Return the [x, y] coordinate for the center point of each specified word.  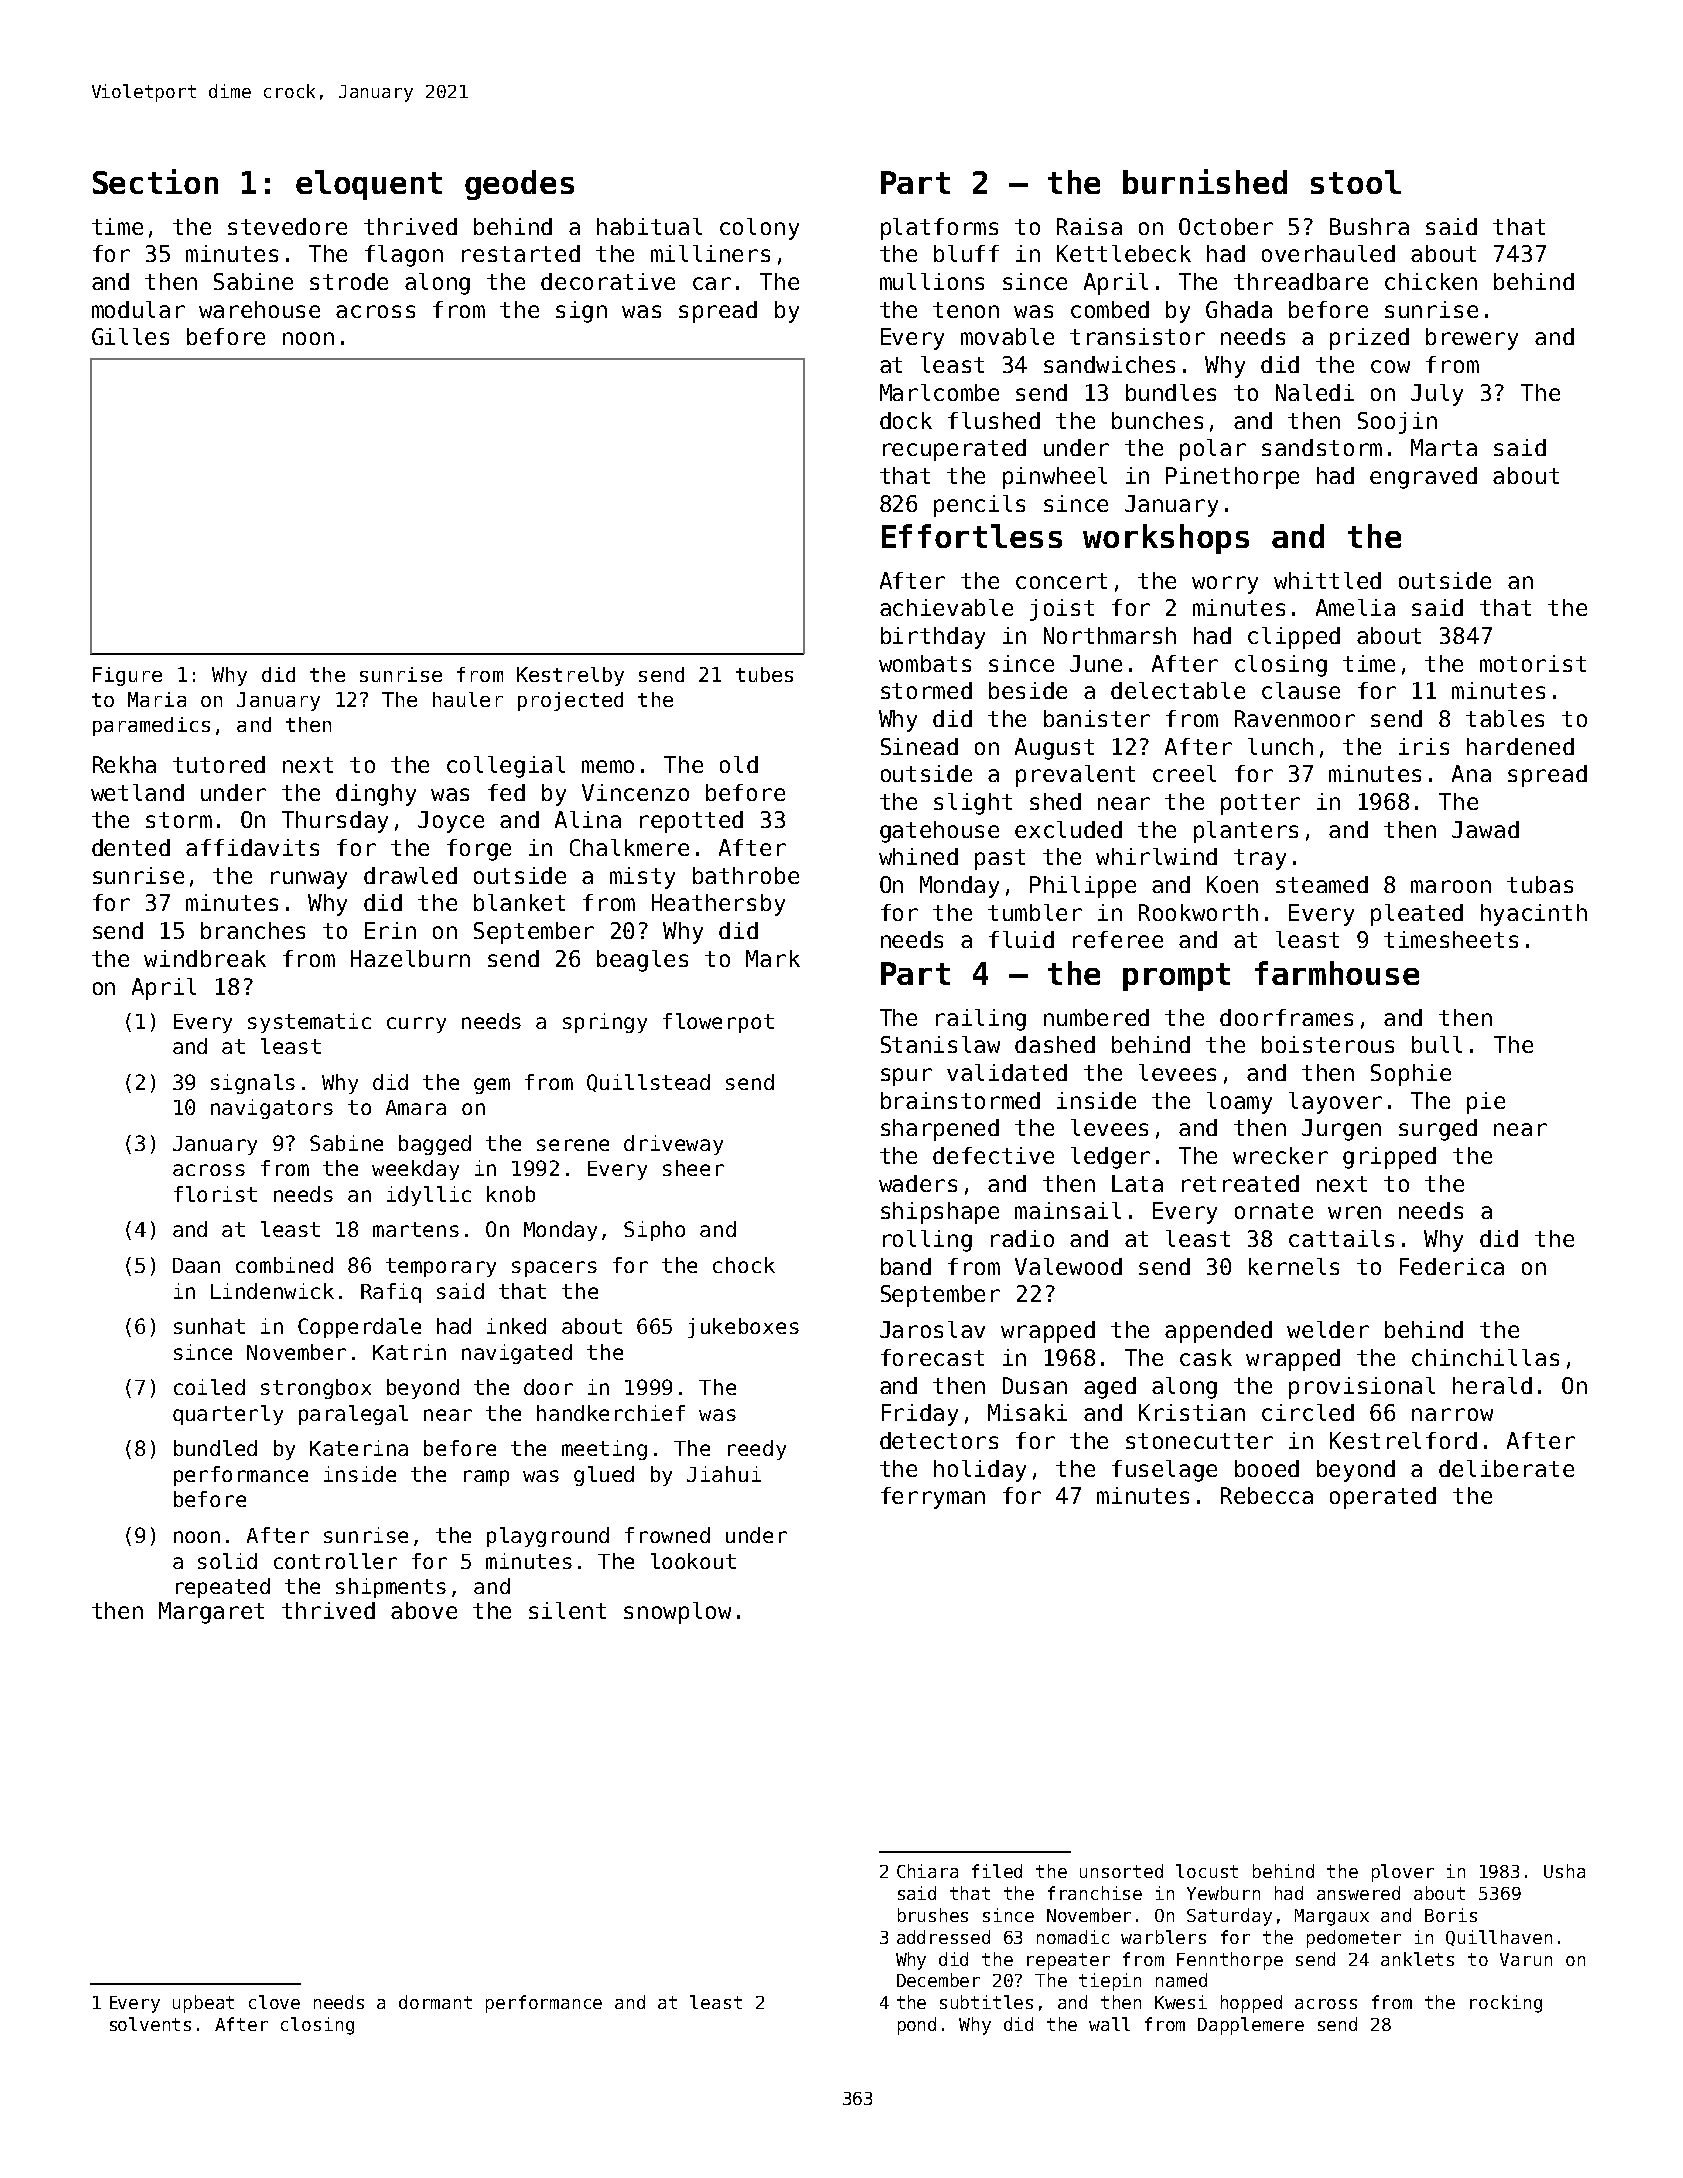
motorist [1533, 663]
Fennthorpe [1230, 1961]
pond [917, 2026]
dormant [435, 2002]
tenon [966, 310]
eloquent [369, 185]
